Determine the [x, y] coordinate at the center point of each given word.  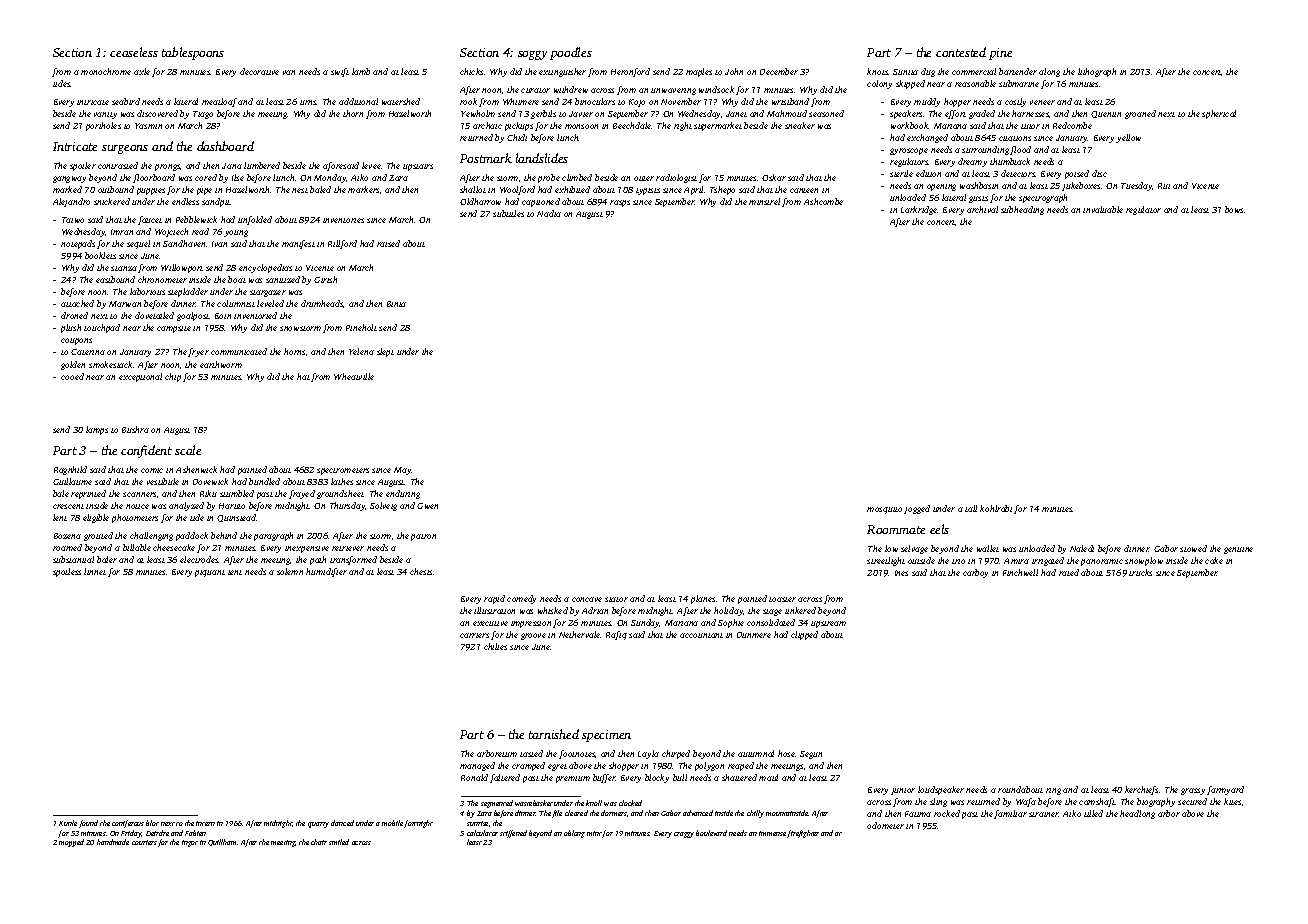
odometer [885, 825]
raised [388, 243]
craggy [684, 835]
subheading [1022, 210]
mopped [71, 843]
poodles [571, 53]
